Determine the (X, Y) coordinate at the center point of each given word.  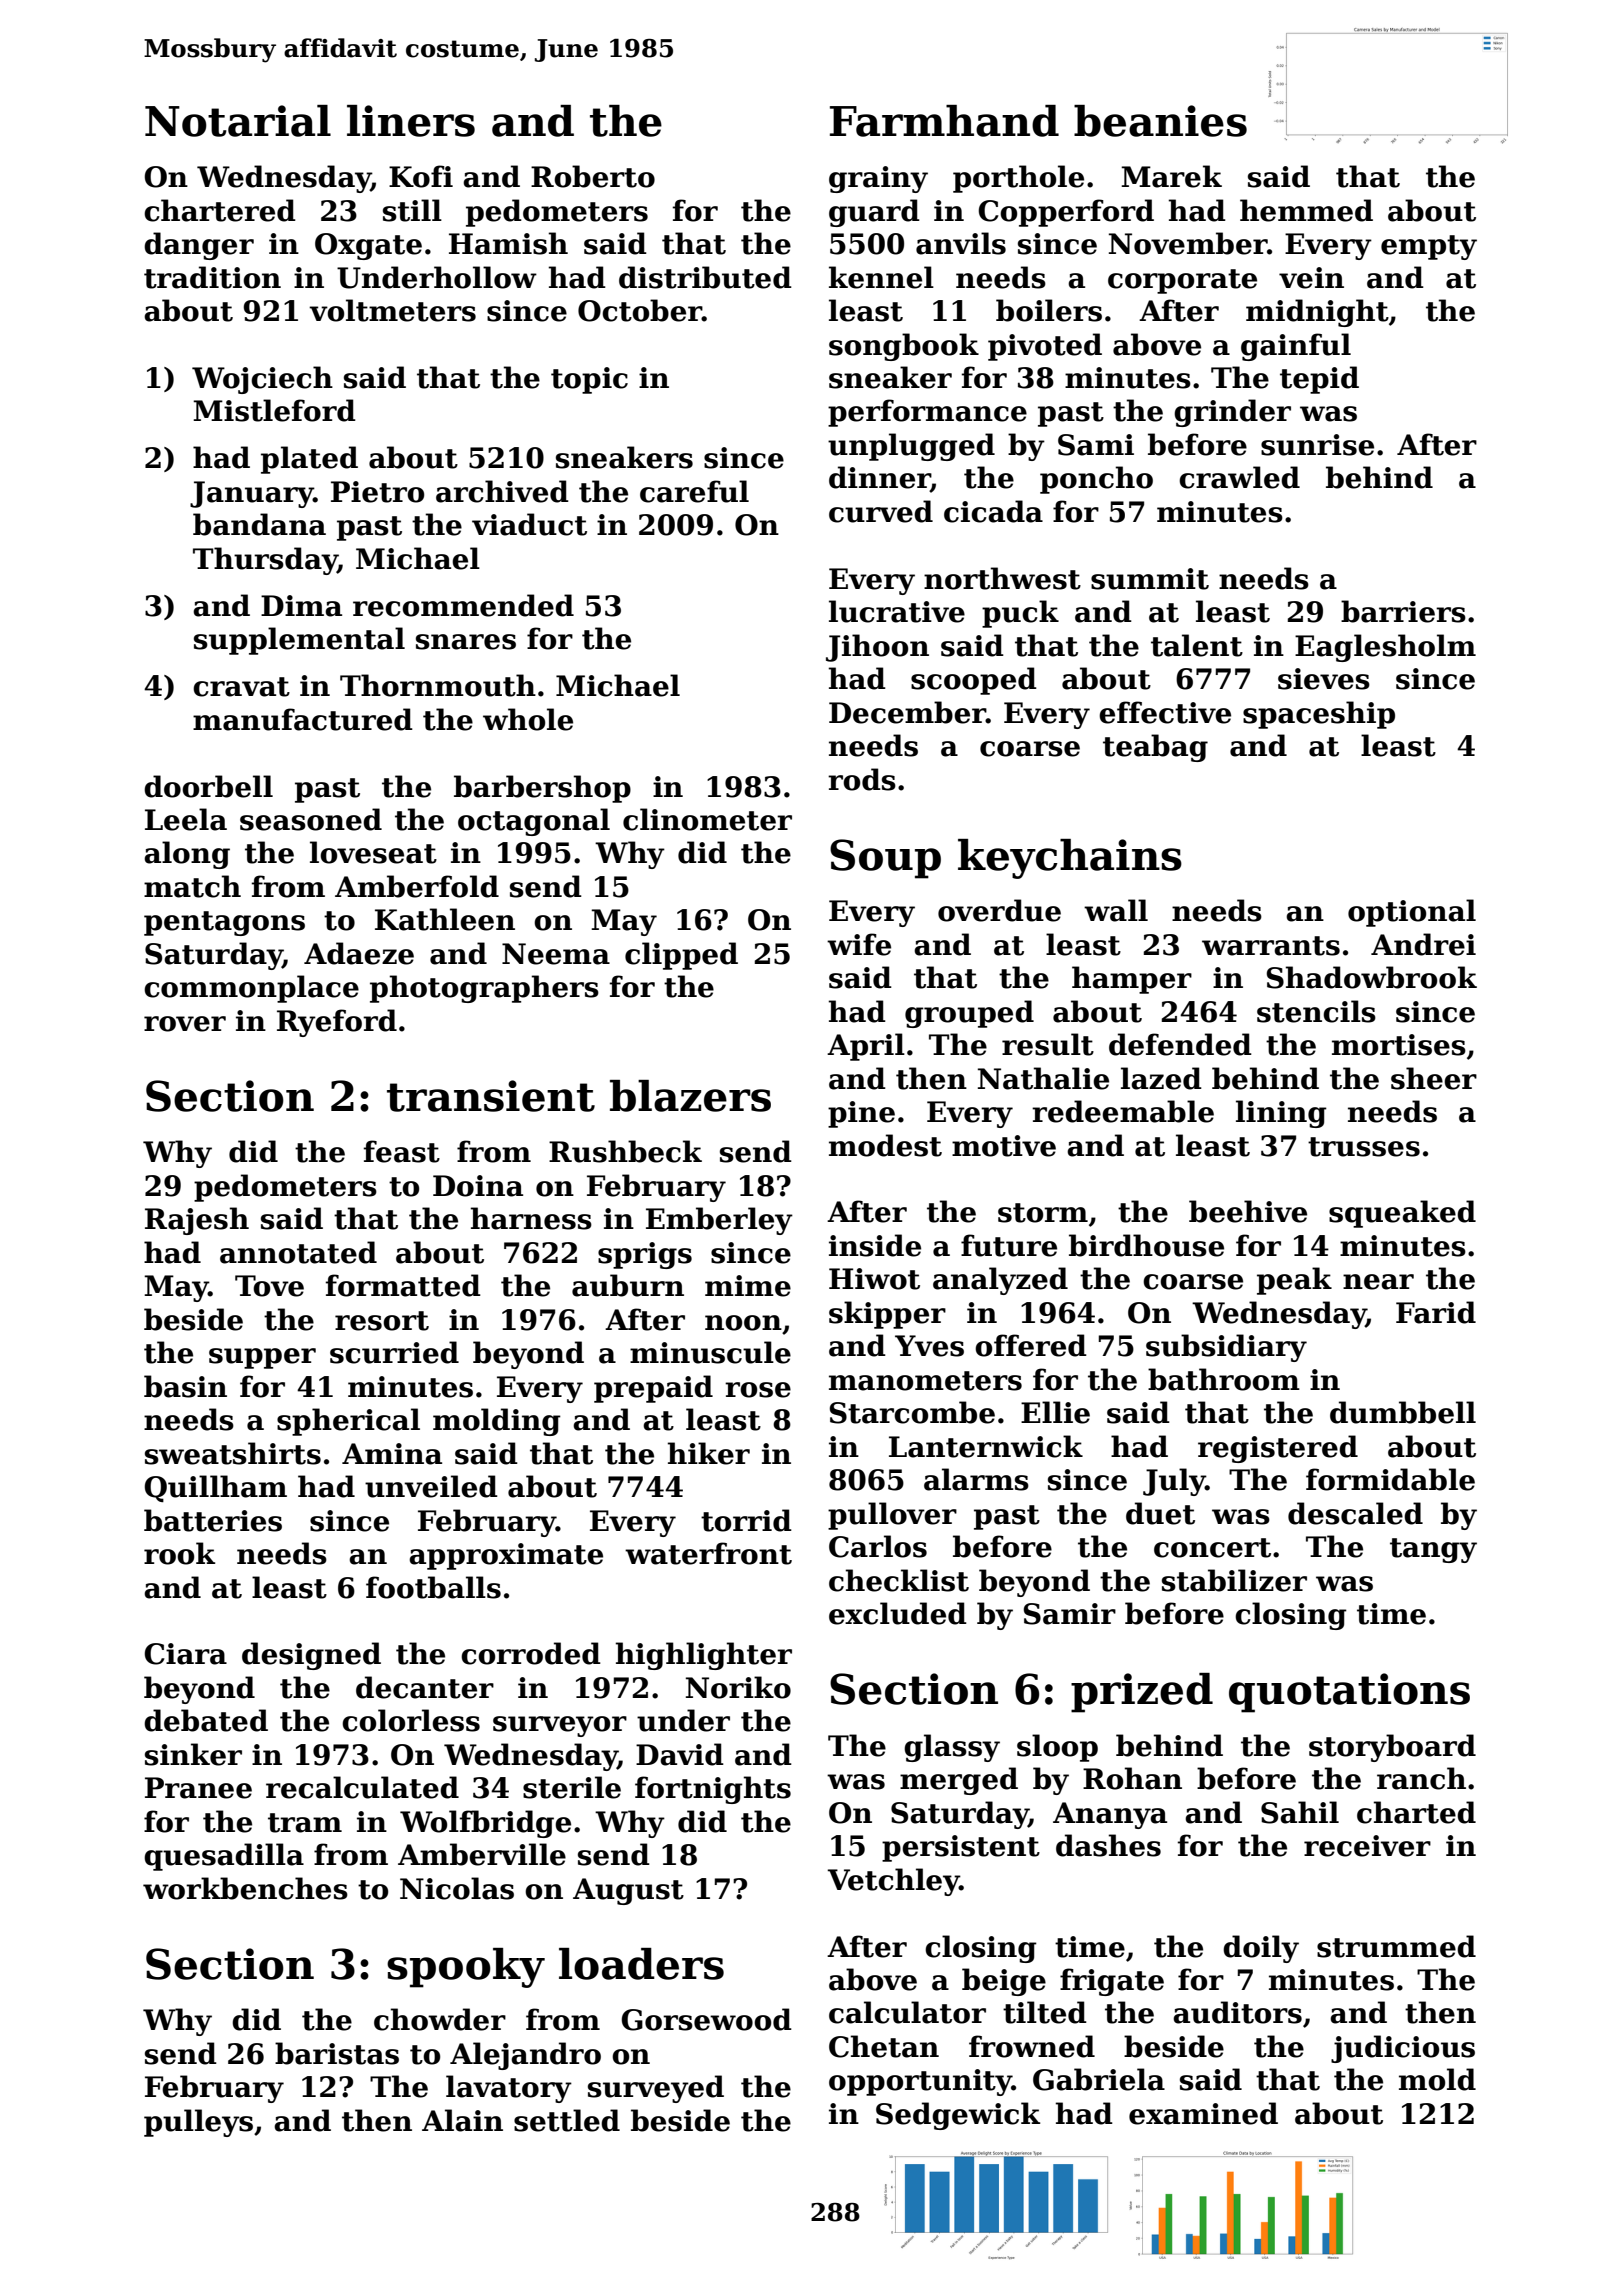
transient (491, 1096)
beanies (1160, 121)
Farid (1436, 1312)
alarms (976, 1479)
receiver (1367, 1846)
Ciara (186, 1654)
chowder (440, 2019)
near (1378, 1282)
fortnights (713, 1790)
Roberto (593, 176)
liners (411, 121)
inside (875, 1245)
